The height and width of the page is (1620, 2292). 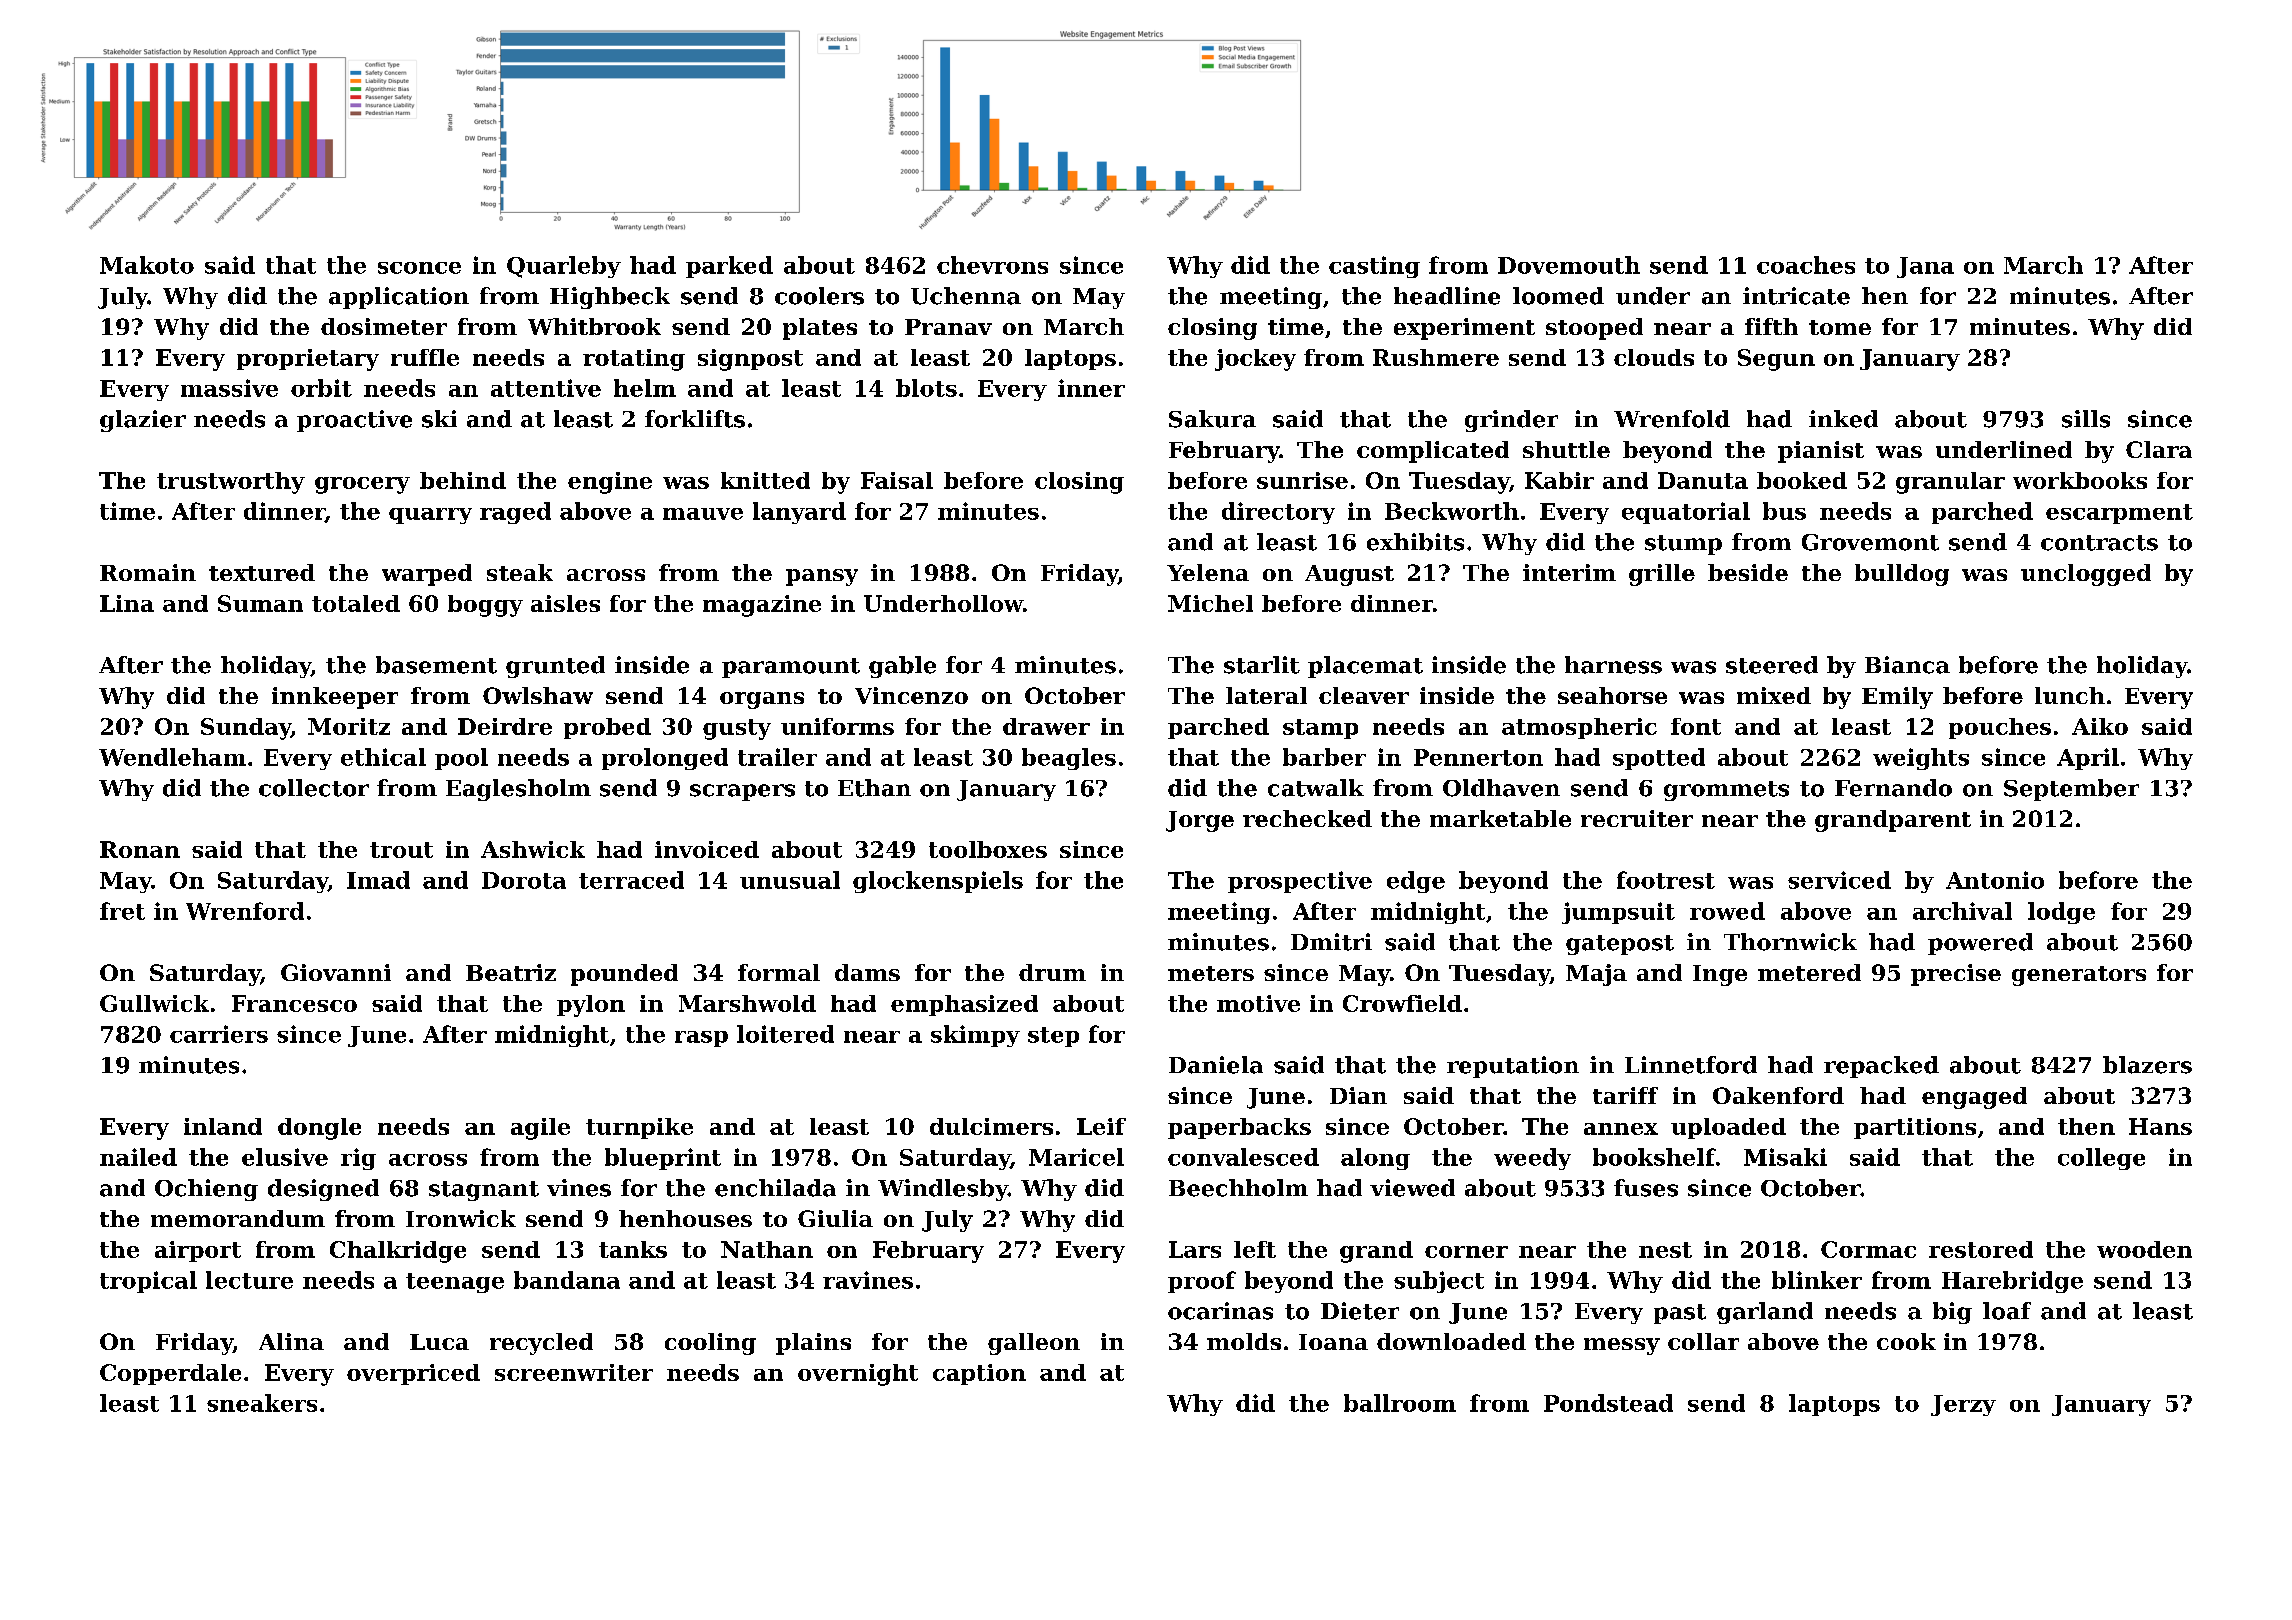 What do you see at coordinates (170, 1374) in the page?
I see `Copperdale` at bounding box center [170, 1374].
